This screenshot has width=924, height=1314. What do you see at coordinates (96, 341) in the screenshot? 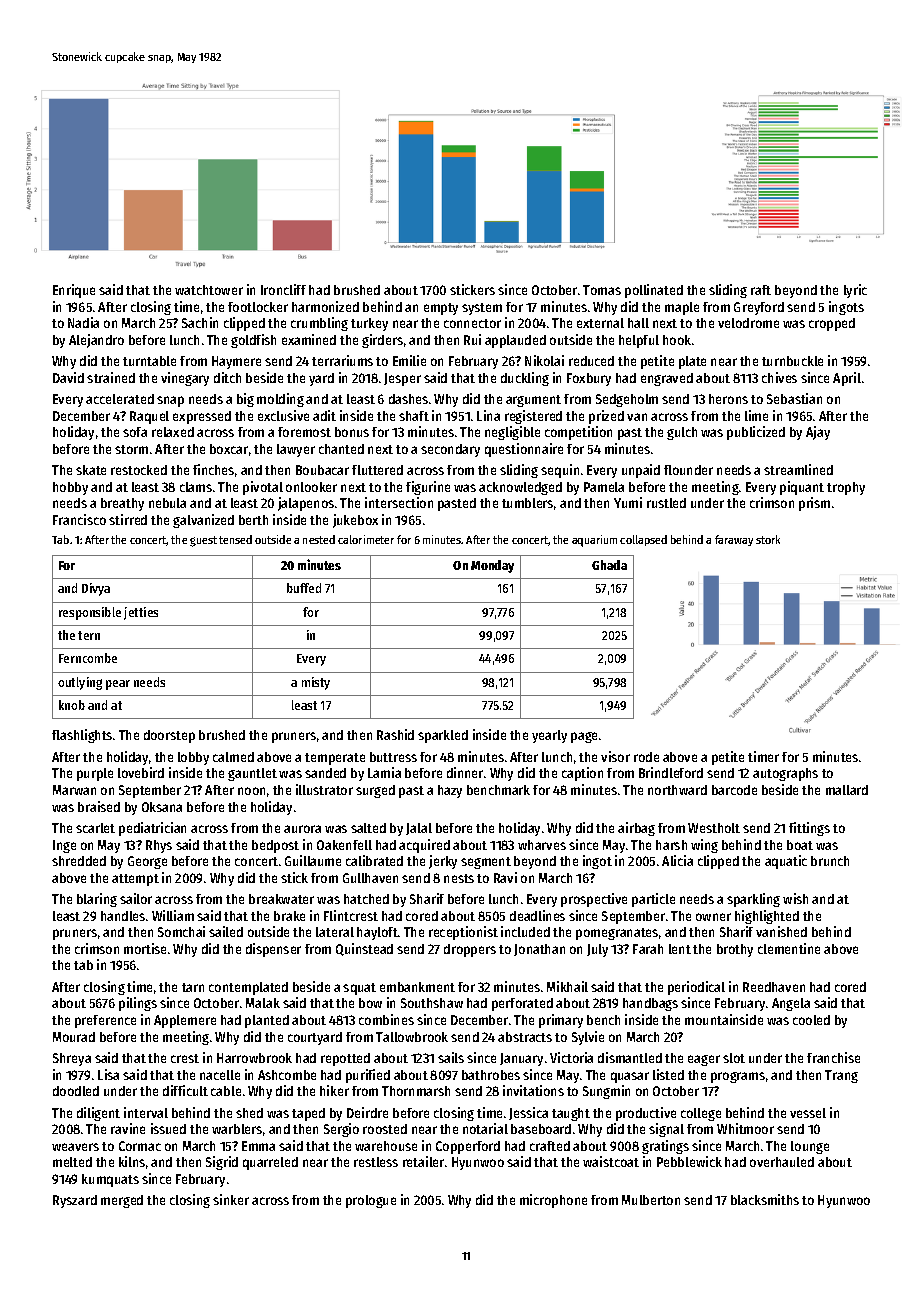
I see `Alejandro` at bounding box center [96, 341].
